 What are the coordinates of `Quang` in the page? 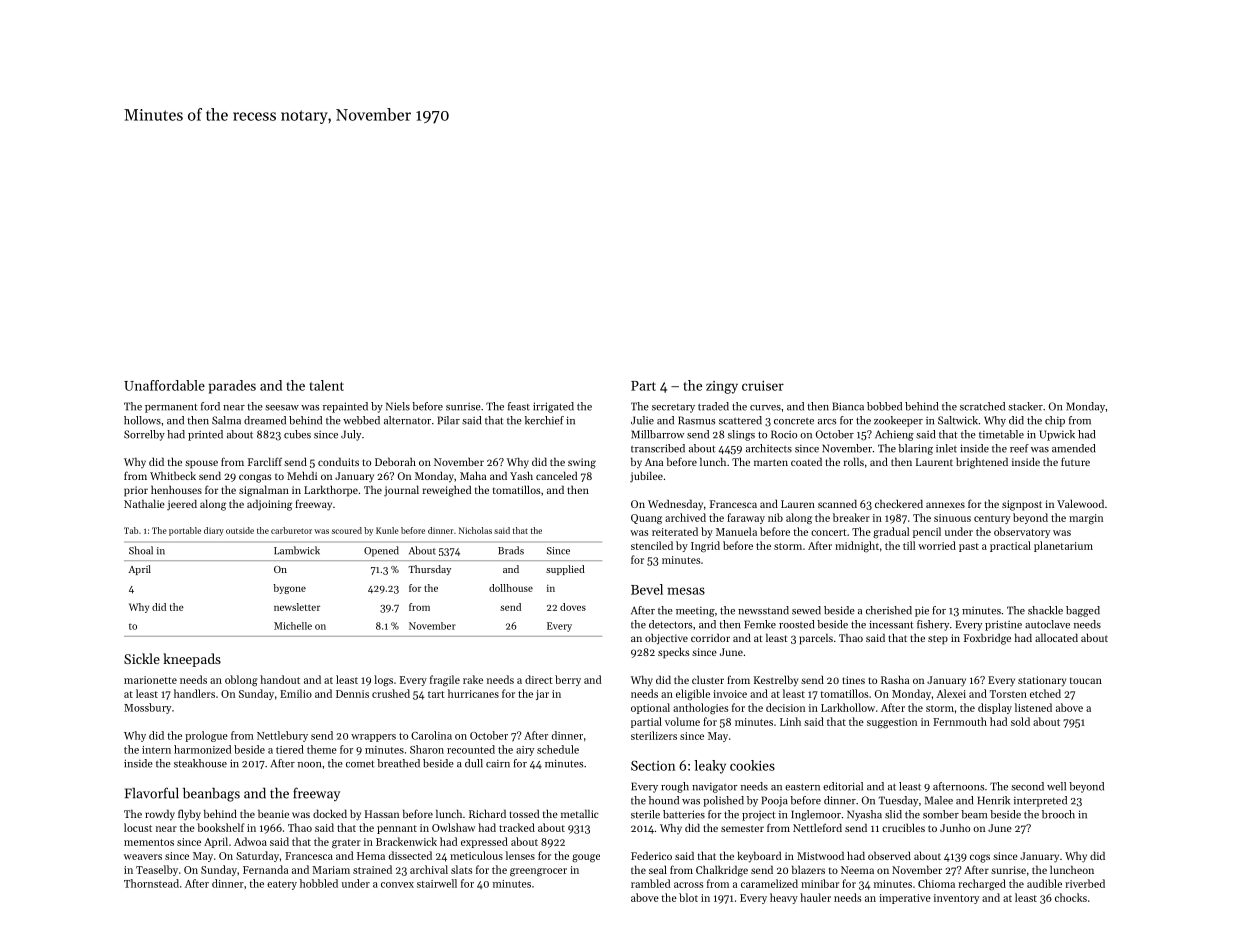 It's located at (646, 519).
